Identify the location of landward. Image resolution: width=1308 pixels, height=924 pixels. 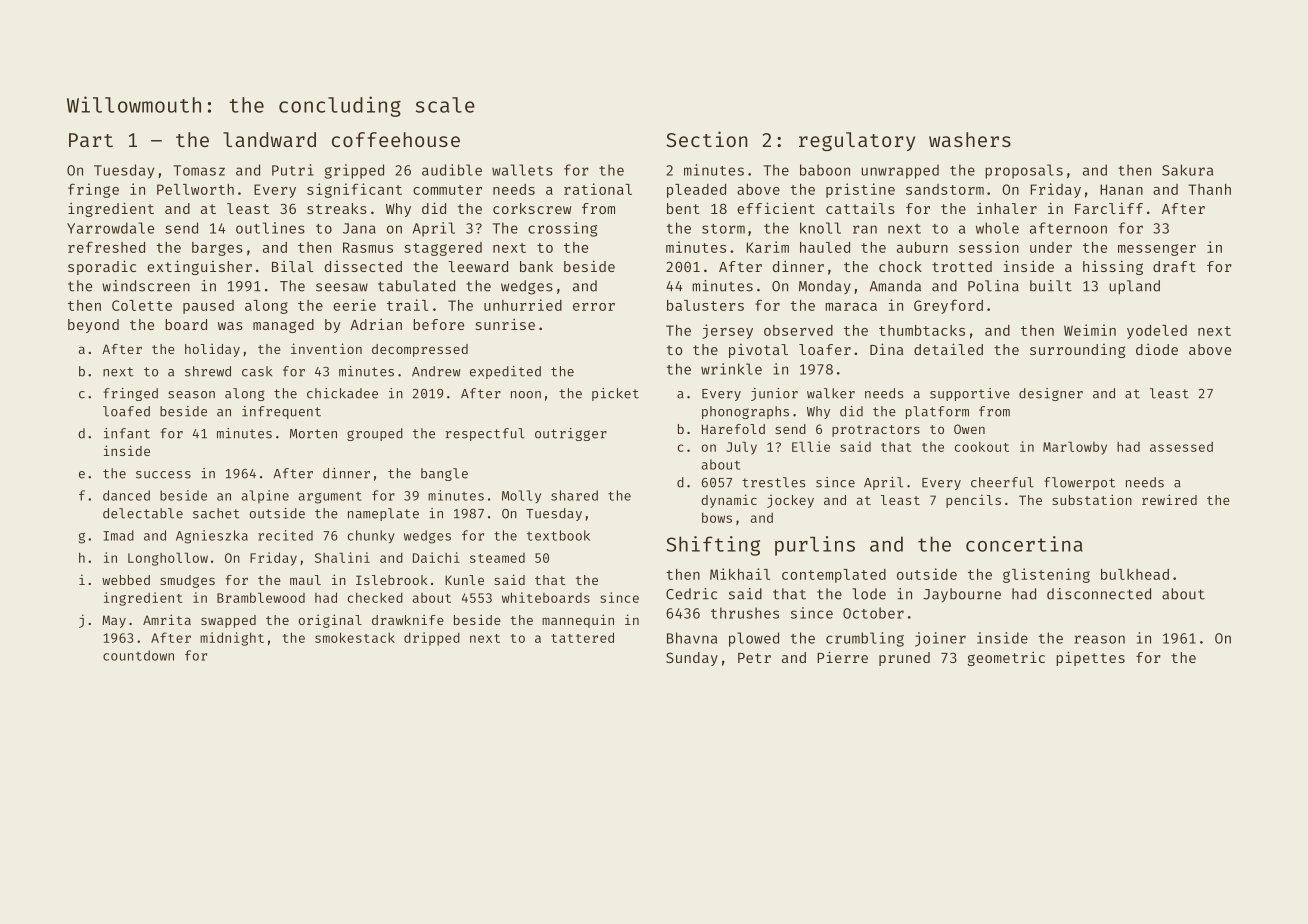
(269, 139).
